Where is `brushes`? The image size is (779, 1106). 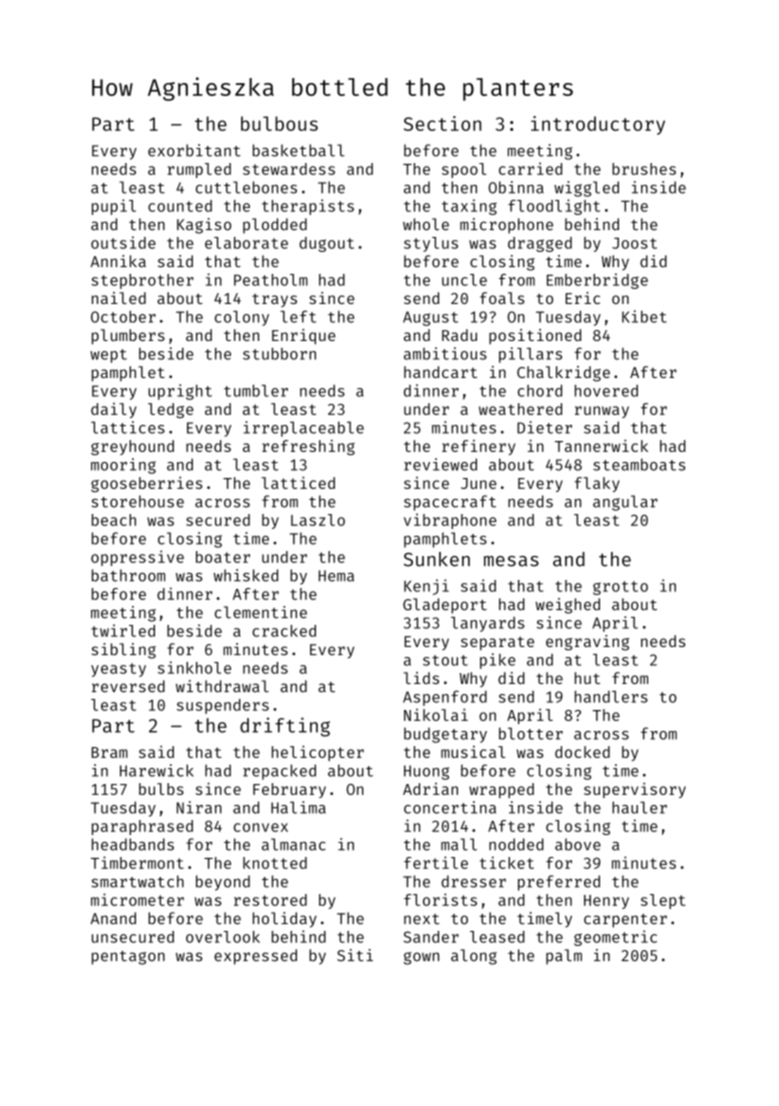
brushes is located at coordinates (644, 169).
